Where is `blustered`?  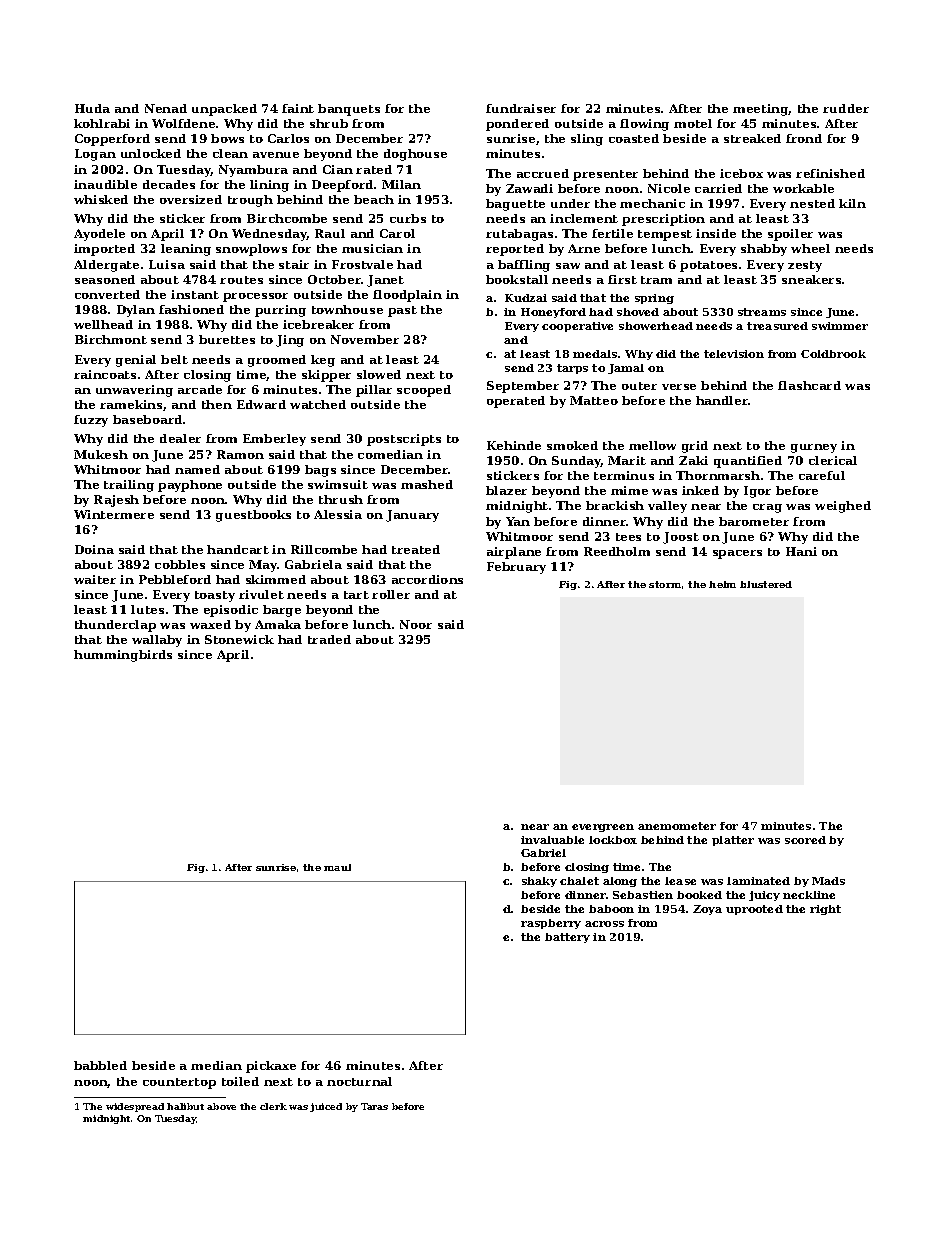
blustered is located at coordinates (766, 584).
